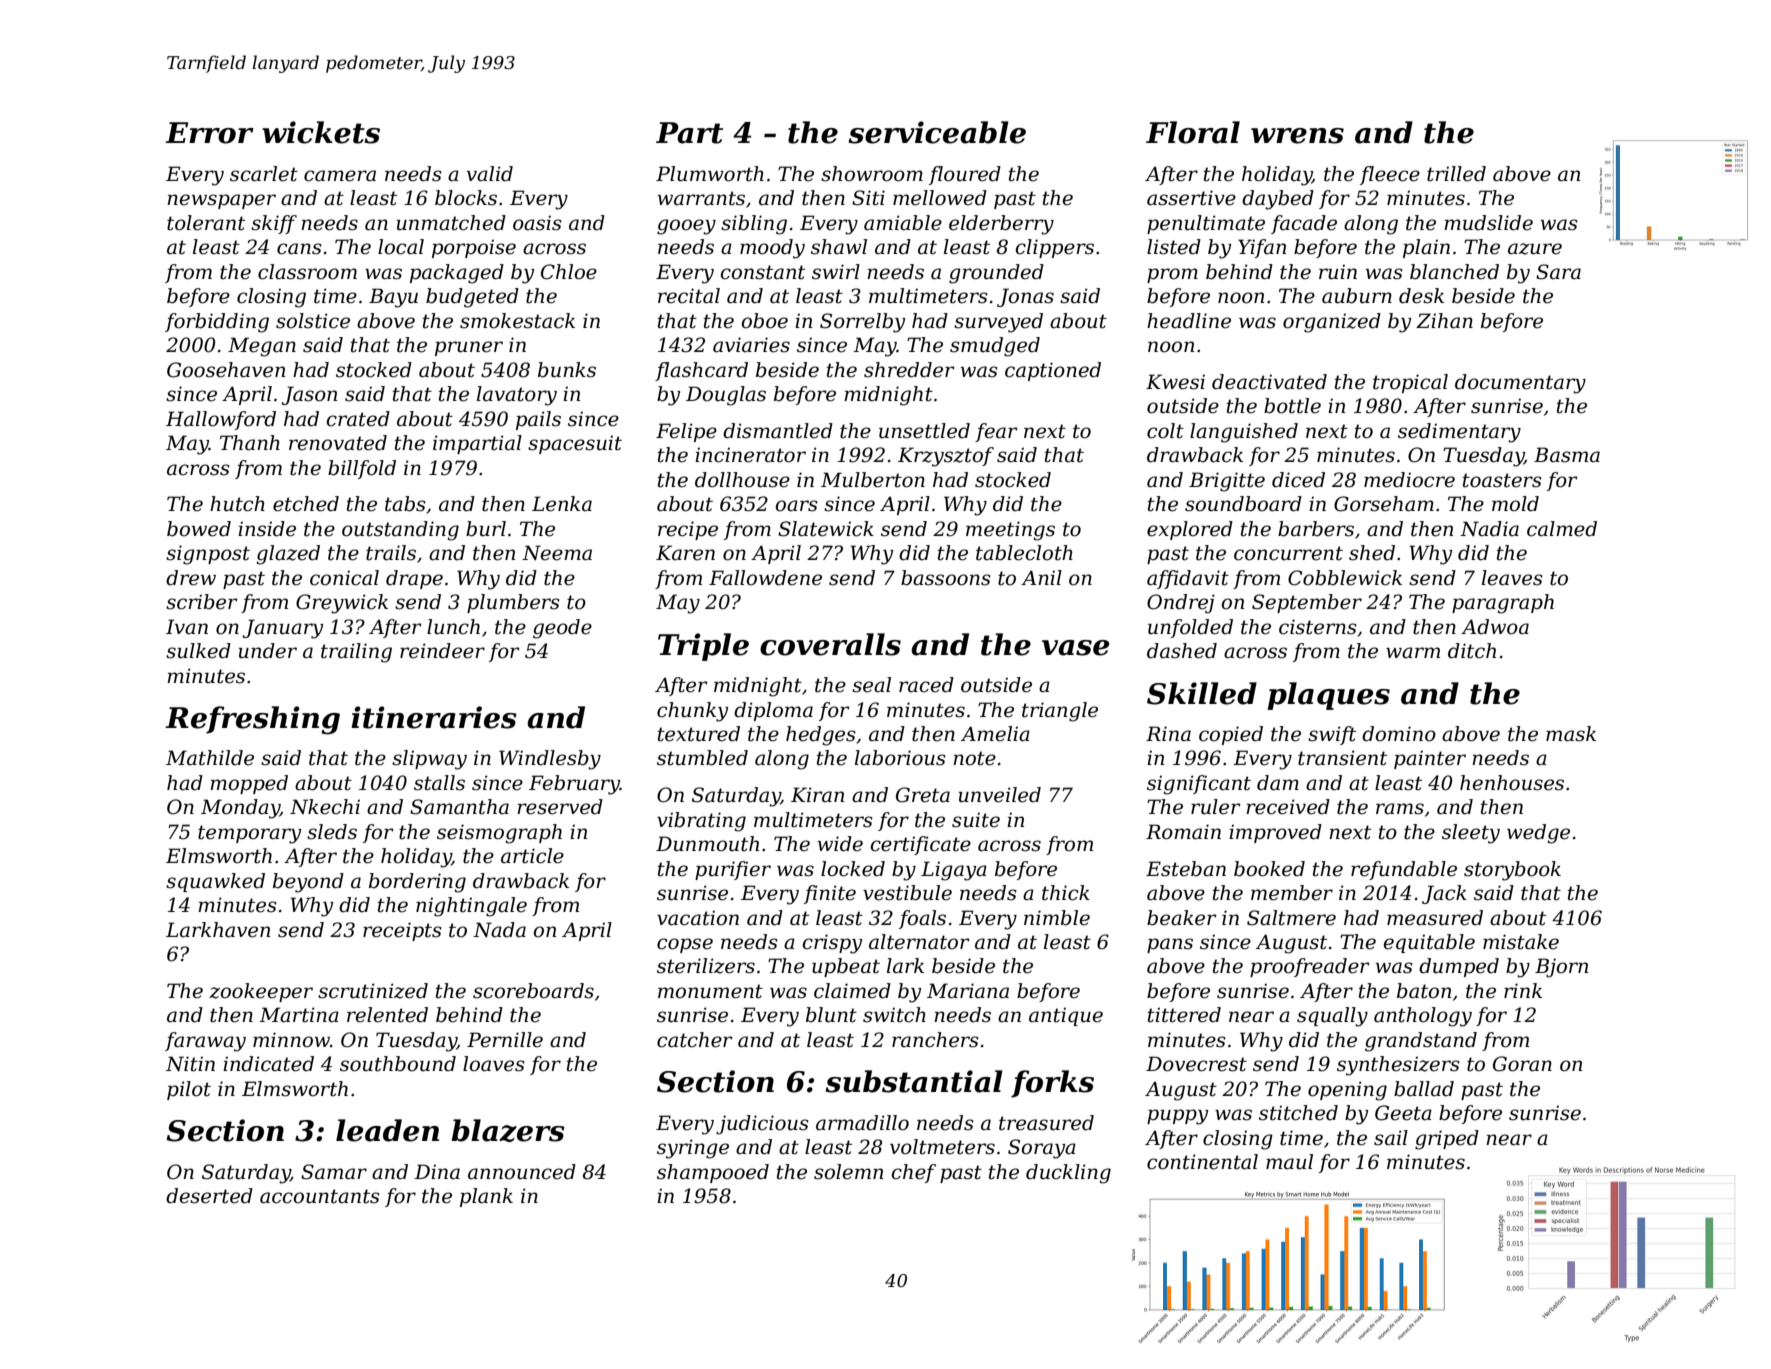  Describe the element at coordinates (796, 506) in the screenshot. I see `oars` at that location.
